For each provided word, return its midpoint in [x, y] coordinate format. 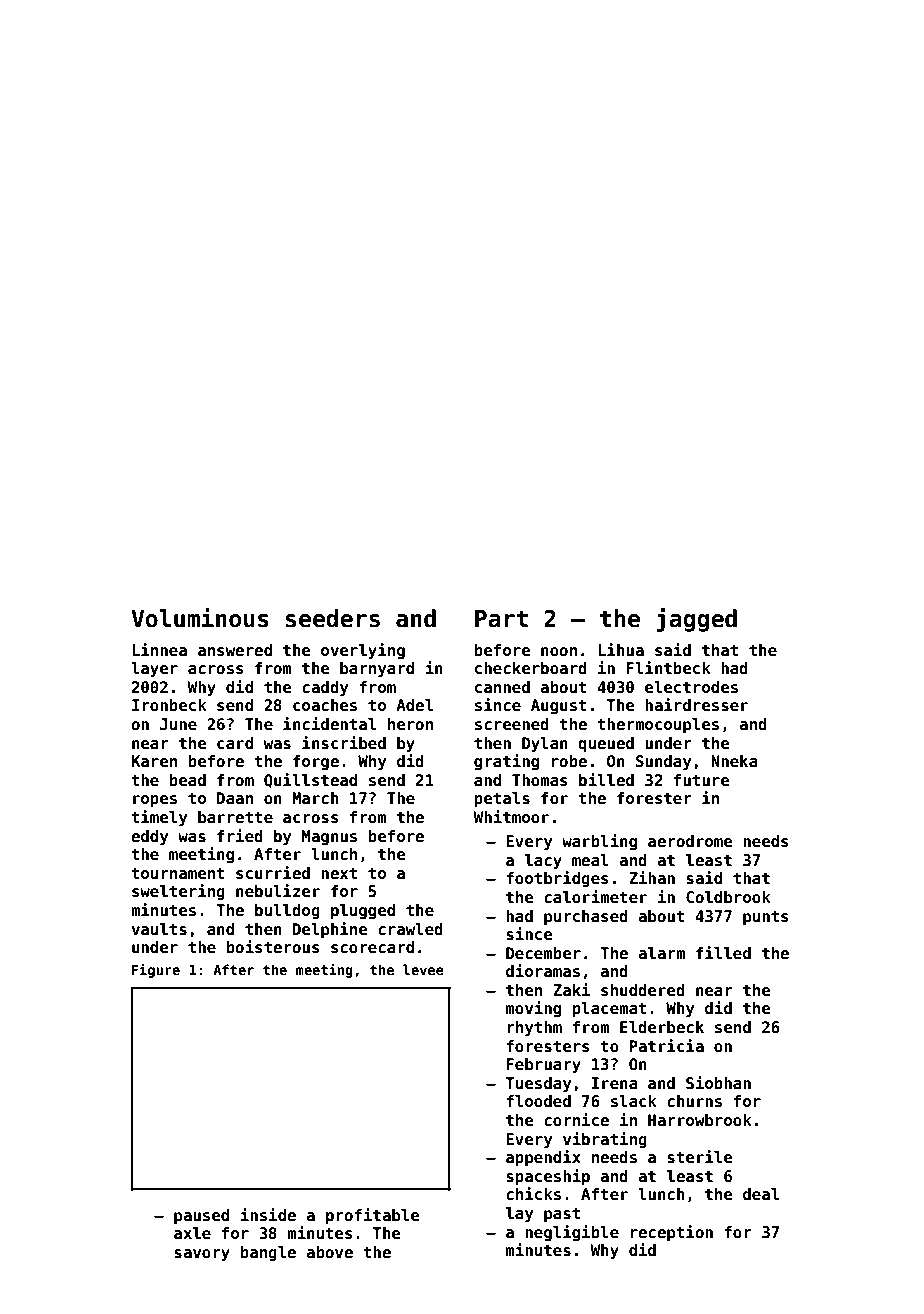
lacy [543, 861]
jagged [696, 620]
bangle [268, 1253]
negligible [572, 1233]
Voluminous [200, 618]
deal [761, 1194]
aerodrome [690, 841]
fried [240, 836]
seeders [333, 618]
